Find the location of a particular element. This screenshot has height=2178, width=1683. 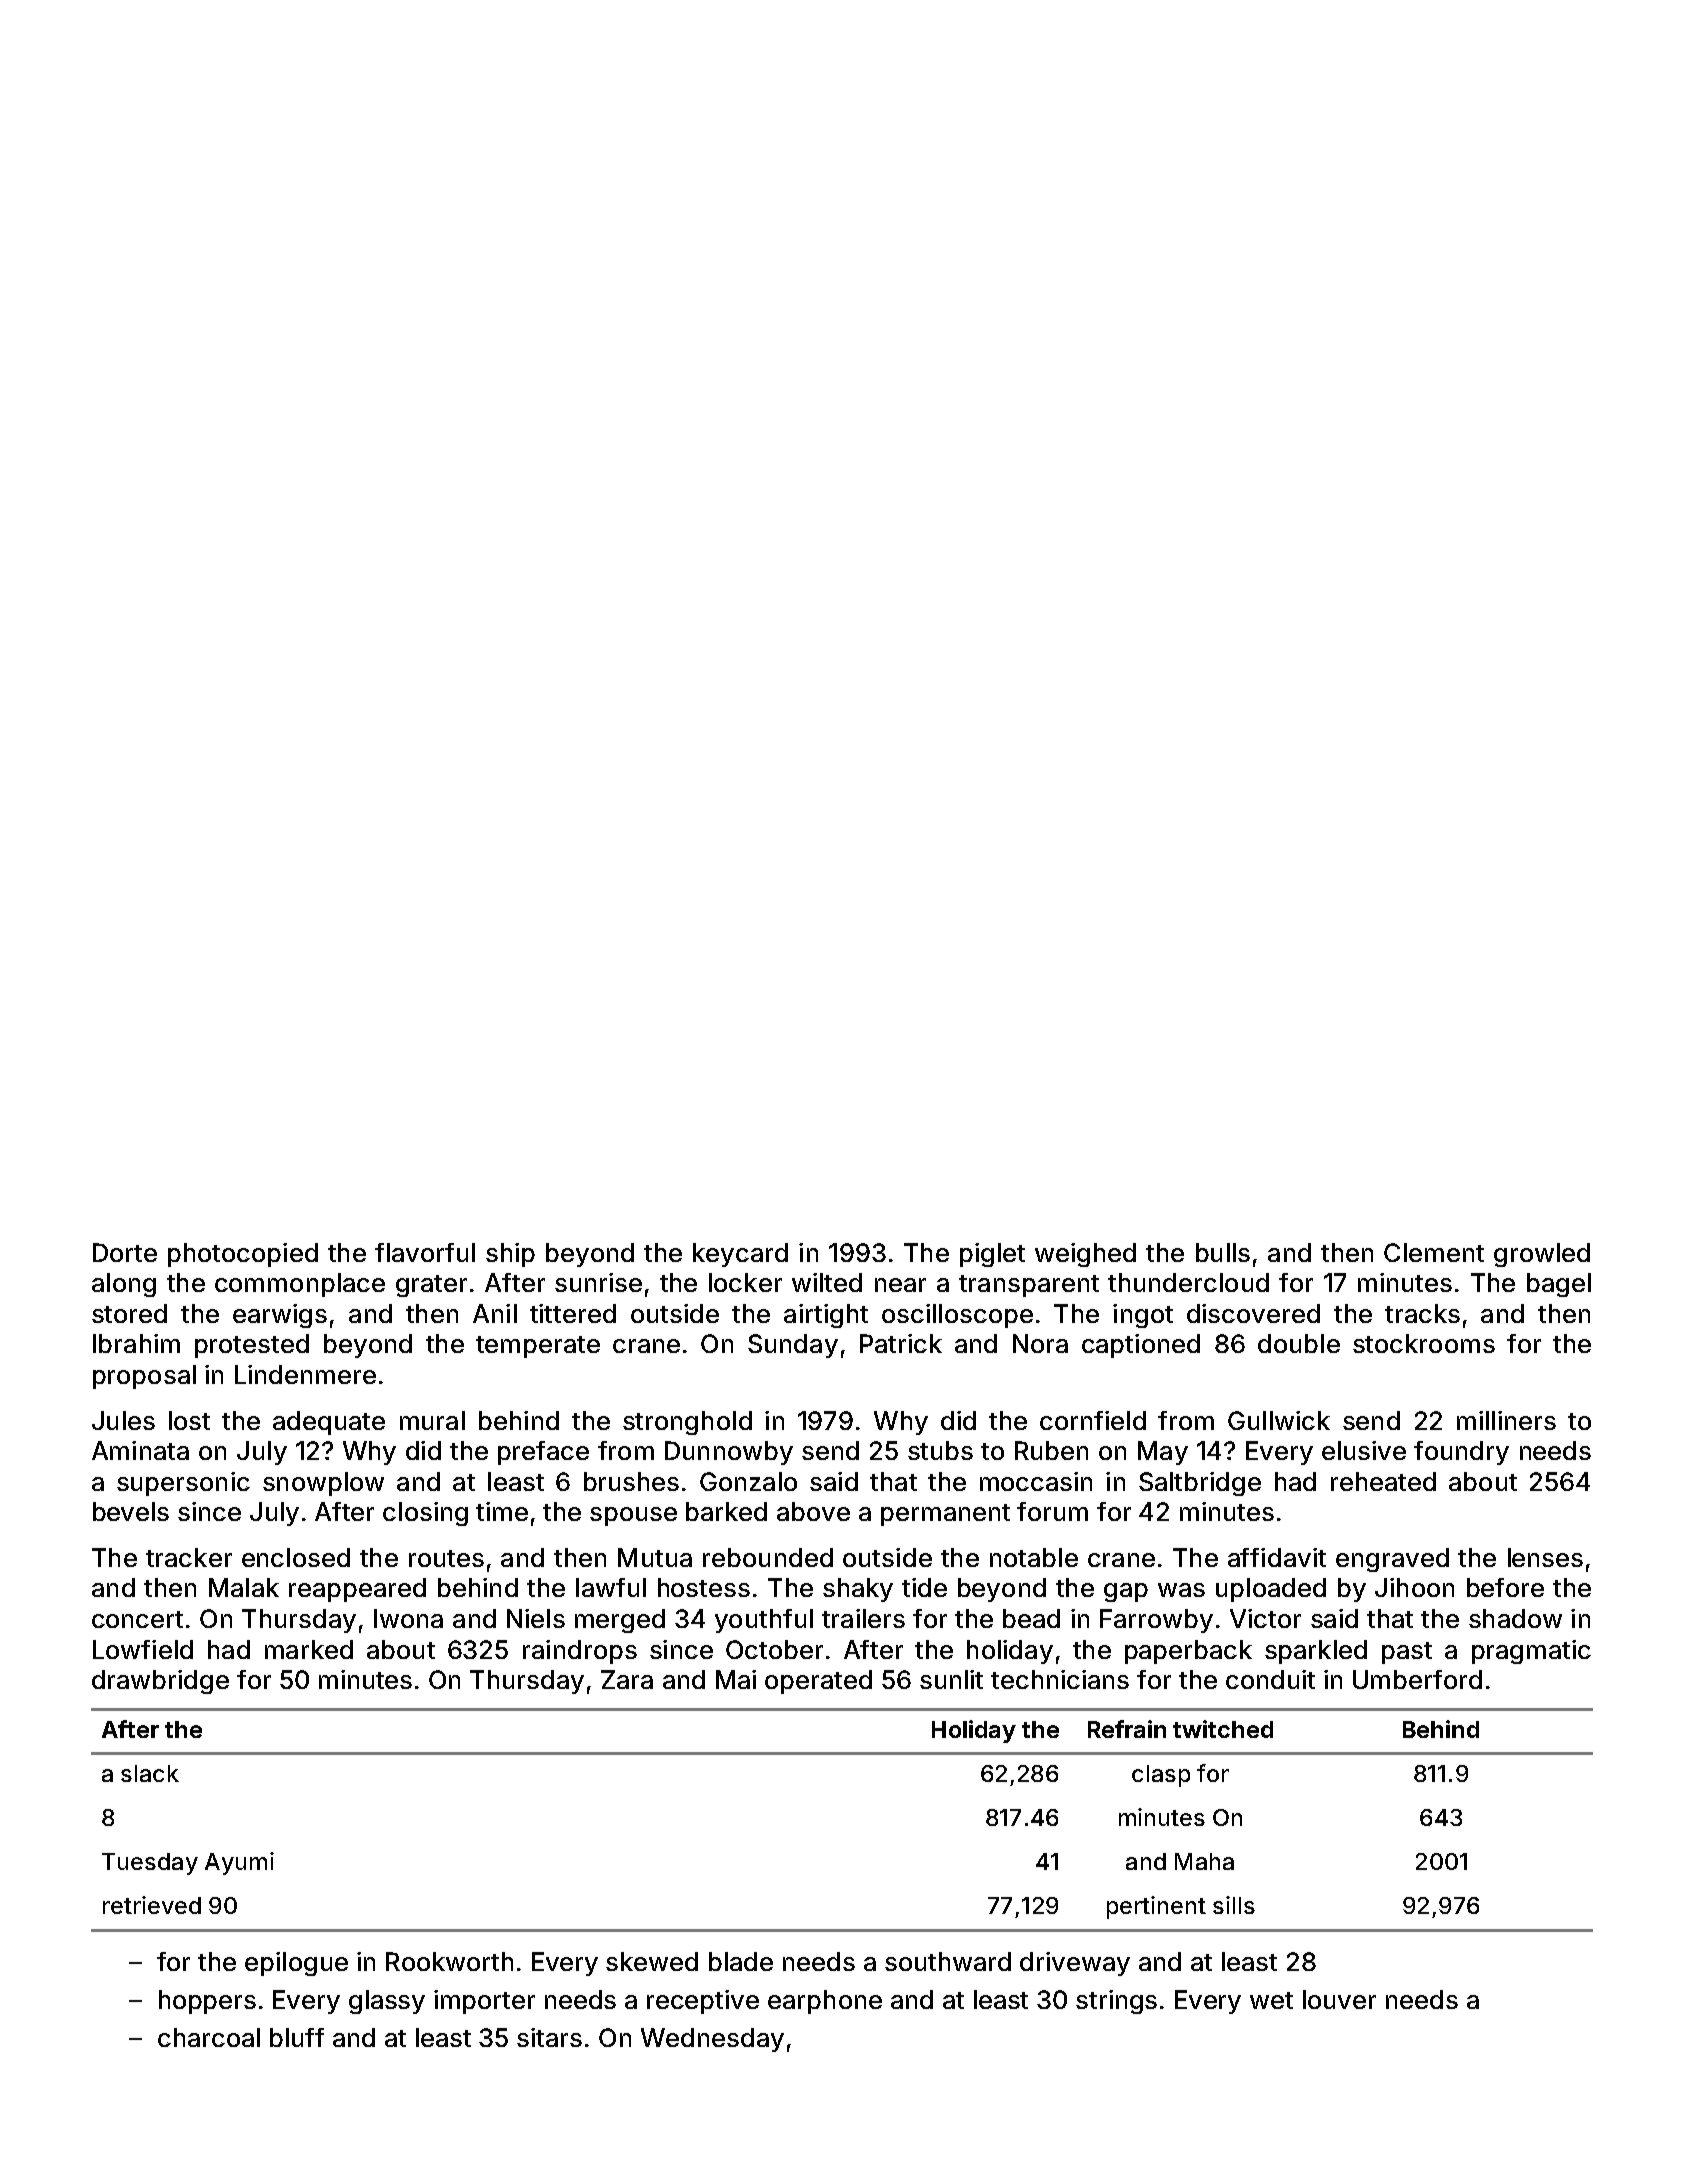

clasp is located at coordinates (1161, 1776).
